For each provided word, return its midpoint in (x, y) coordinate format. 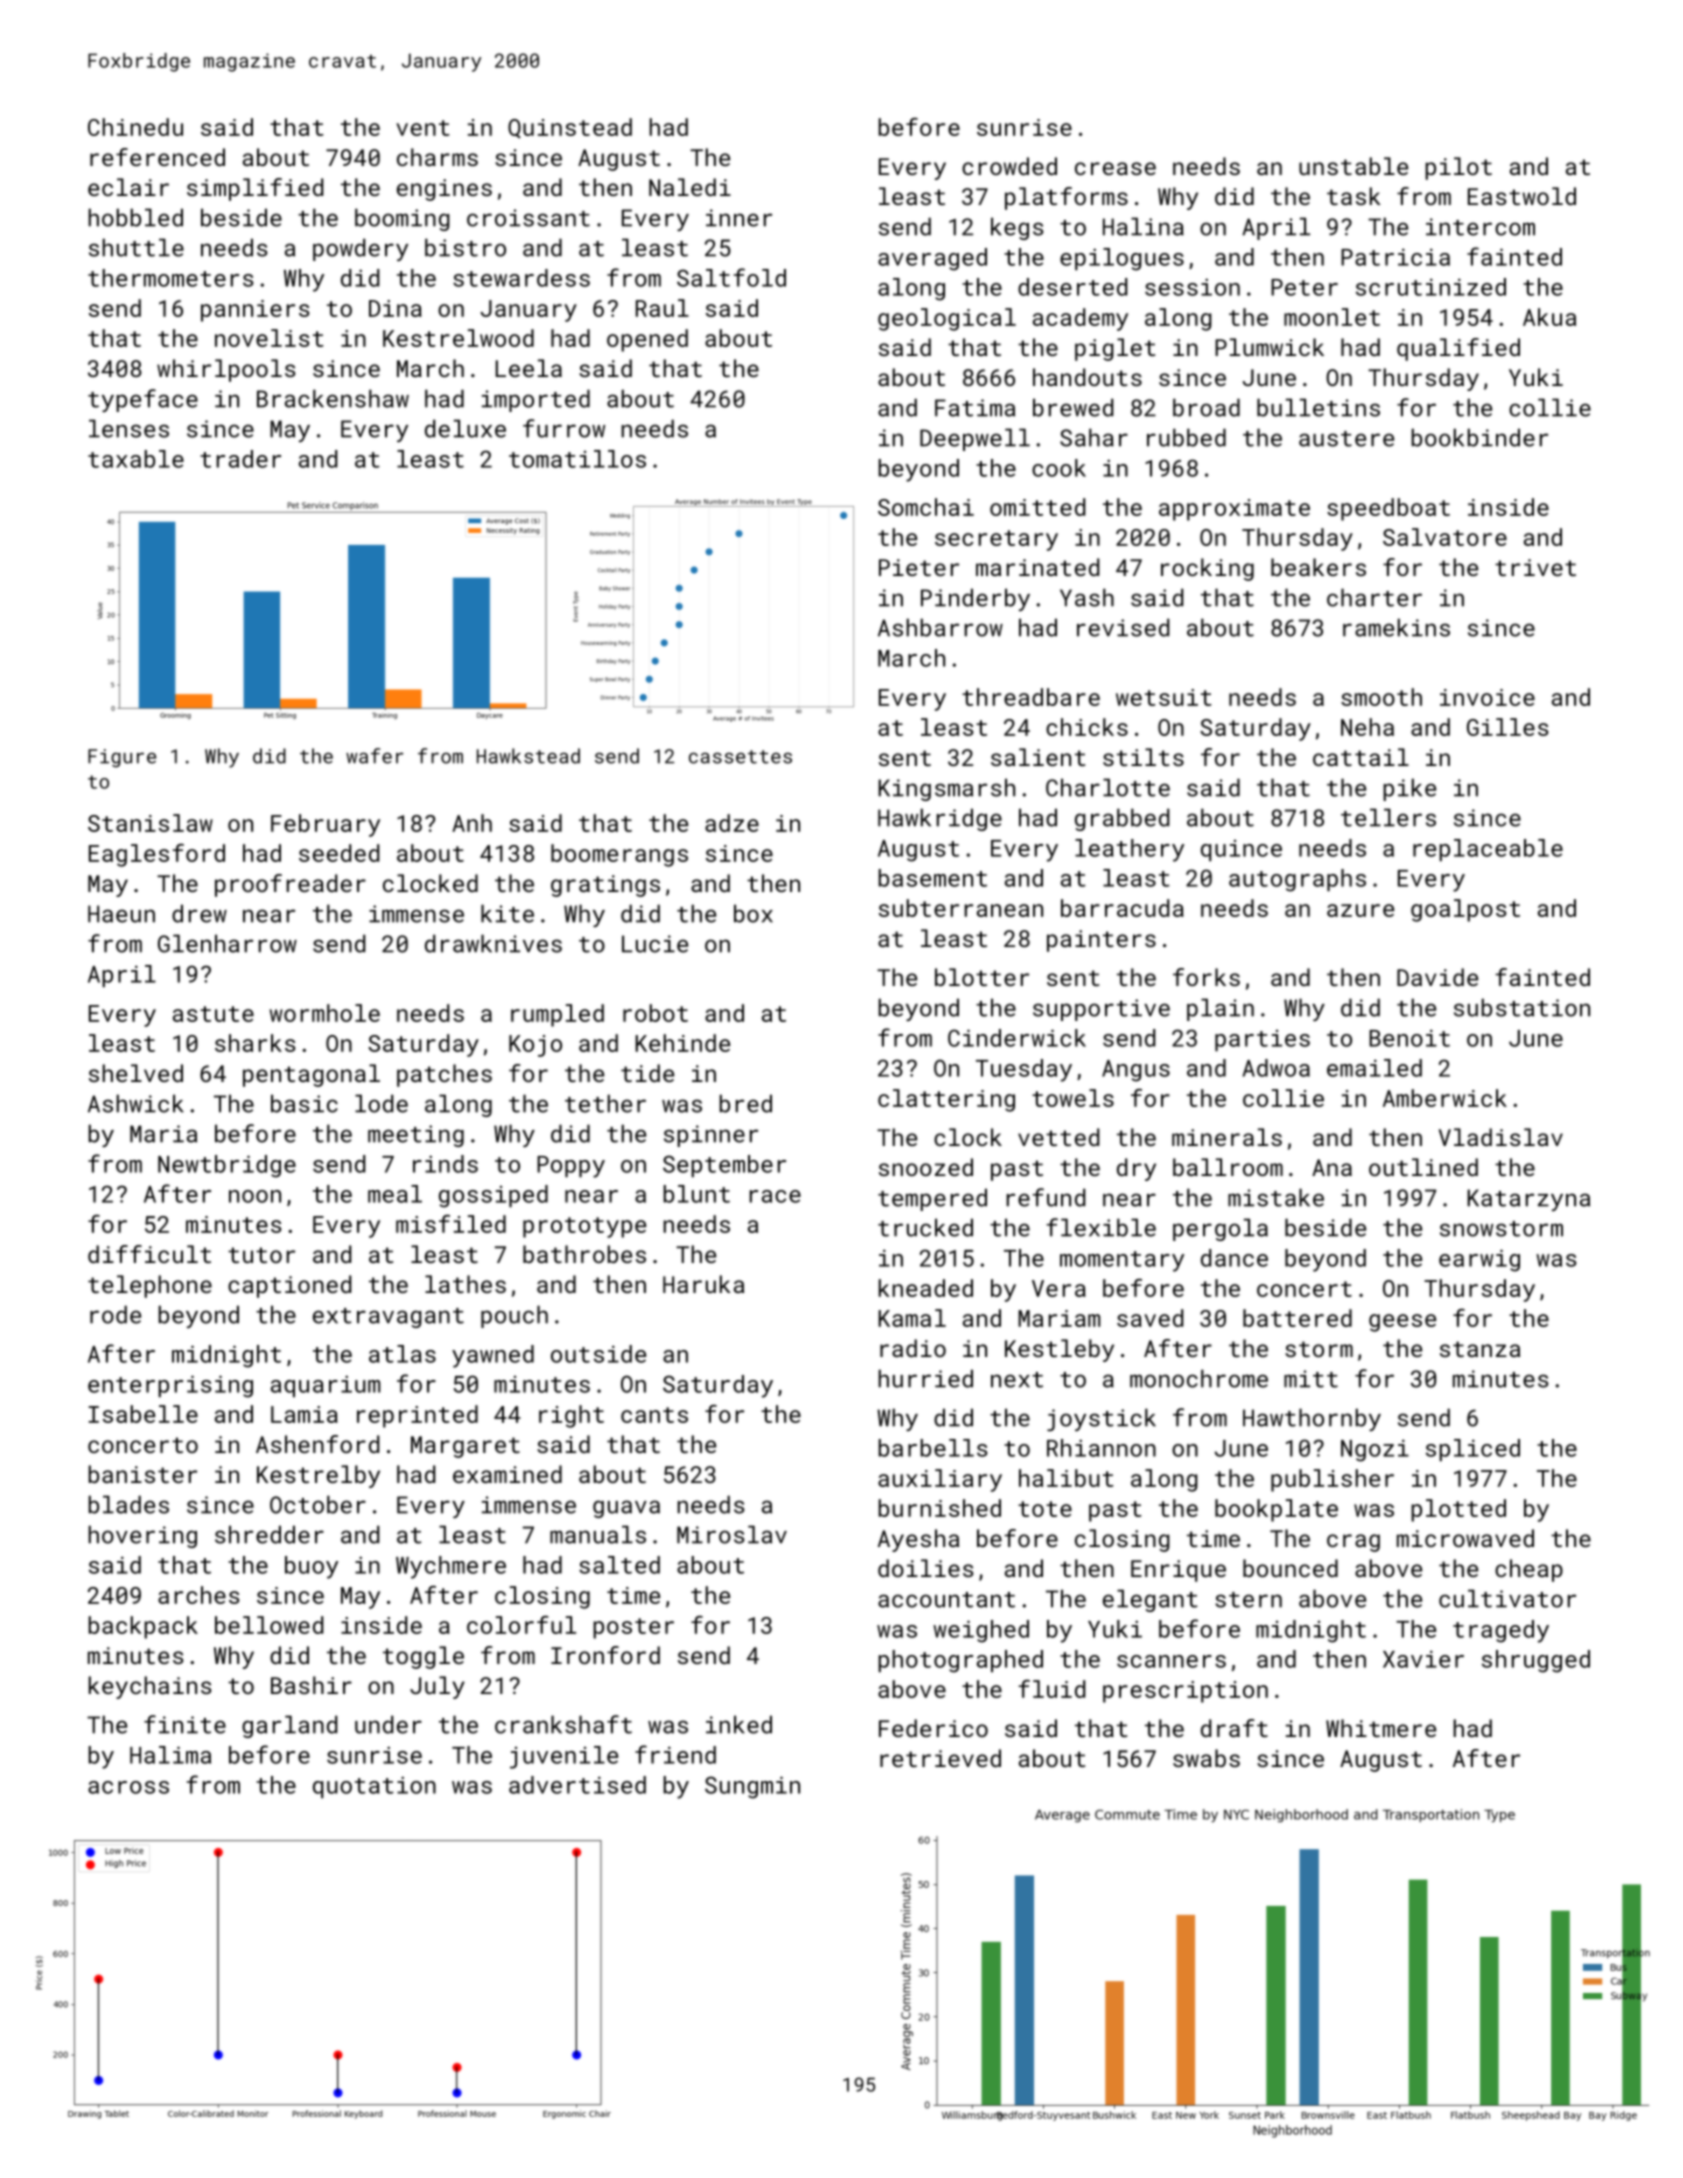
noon (255, 1196)
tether (605, 1103)
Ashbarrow (940, 627)
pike (1409, 789)
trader (240, 459)
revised (1123, 627)
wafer (374, 756)
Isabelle (143, 1414)
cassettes (740, 757)
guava (626, 1509)
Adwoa (1276, 1068)
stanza (1480, 1349)
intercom (1480, 227)
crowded (1009, 166)
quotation (374, 1787)
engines (444, 190)
